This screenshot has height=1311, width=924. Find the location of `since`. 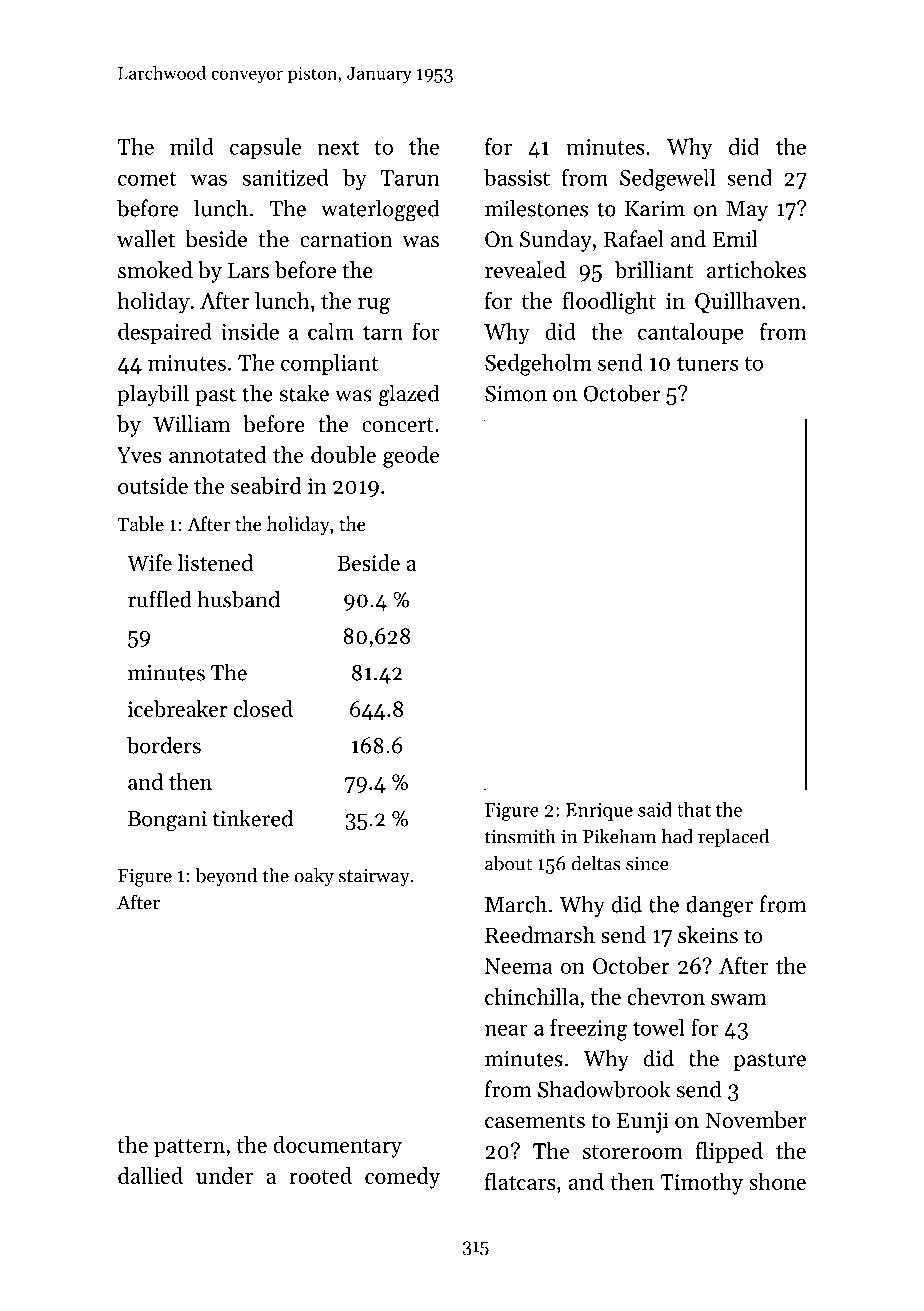

since is located at coordinates (647, 864).
